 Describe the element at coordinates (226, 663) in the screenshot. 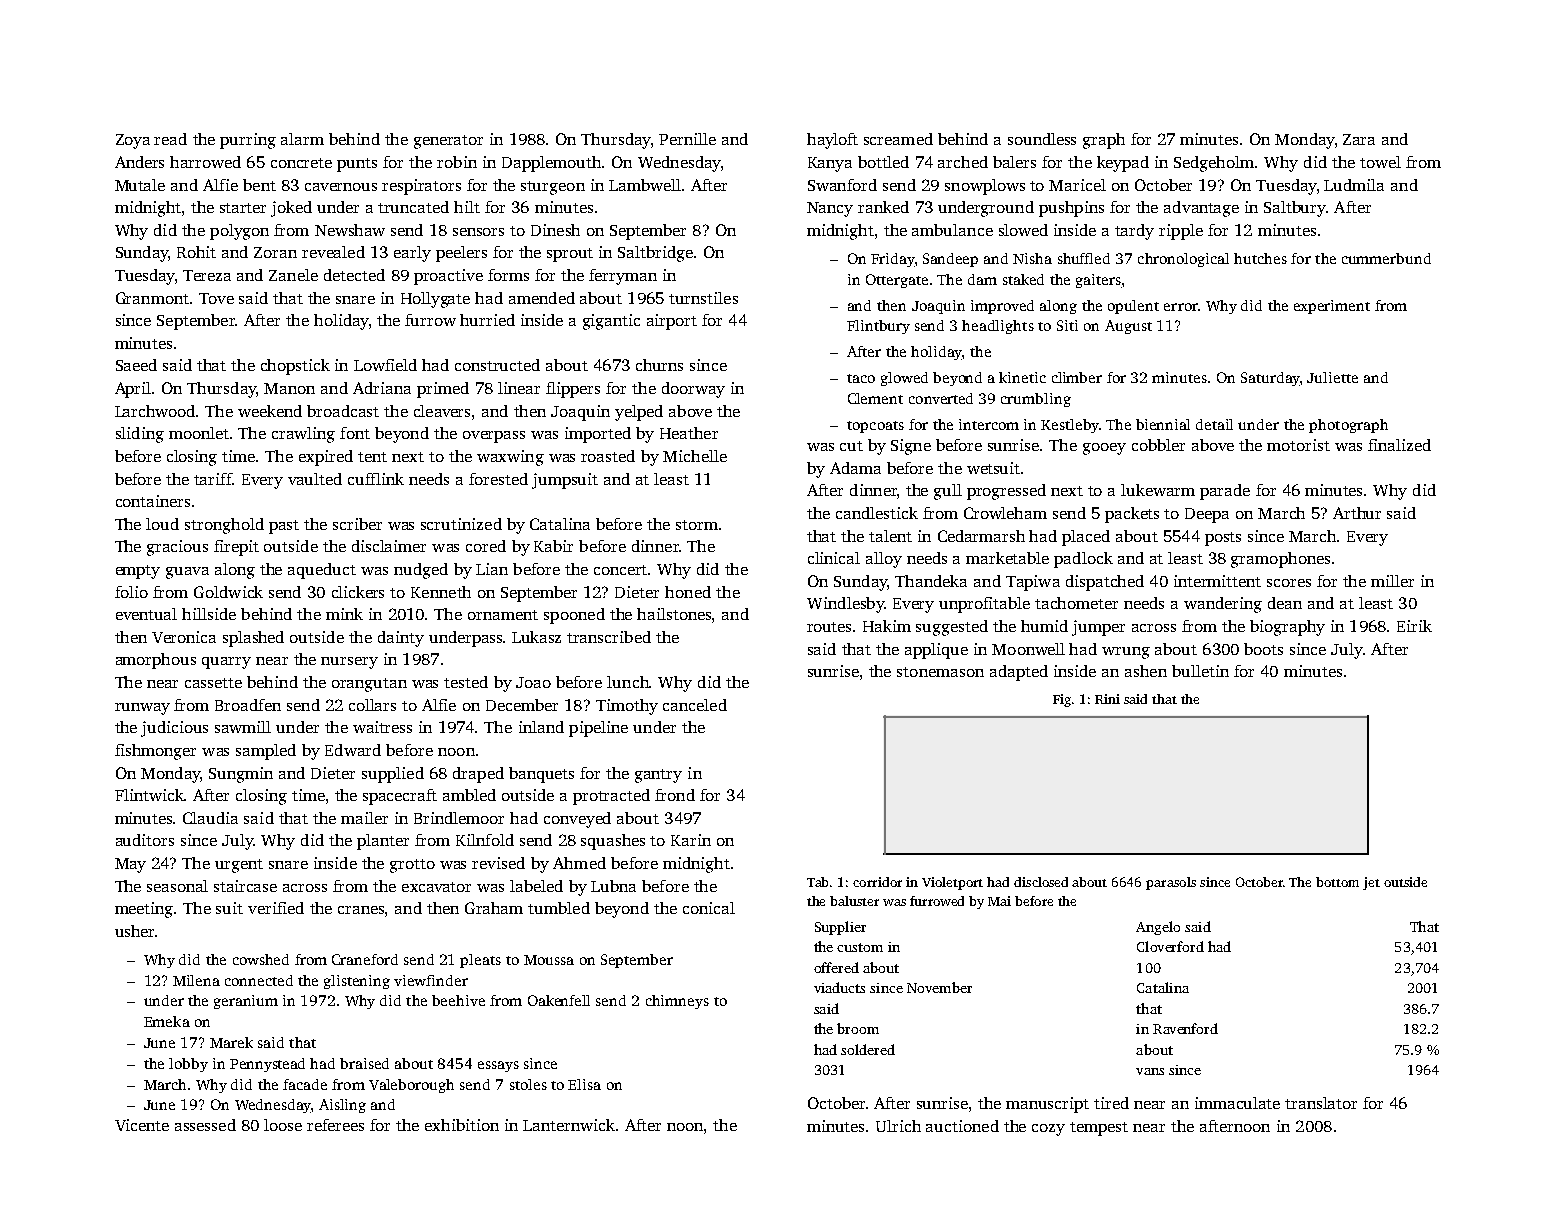

I see `quarry` at that location.
